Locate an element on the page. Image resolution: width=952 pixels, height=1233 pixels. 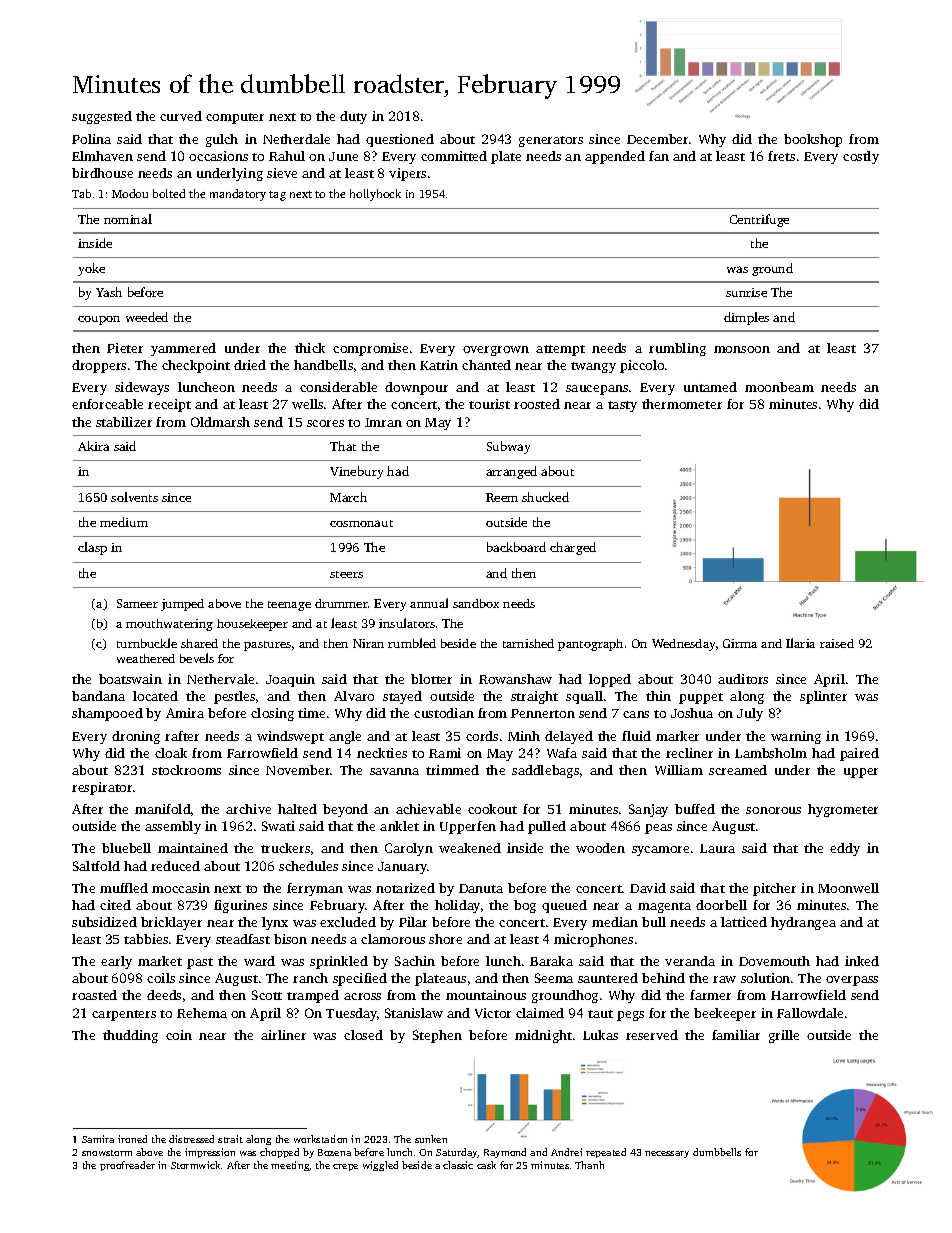
moonbeam is located at coordinates (779, 387).
